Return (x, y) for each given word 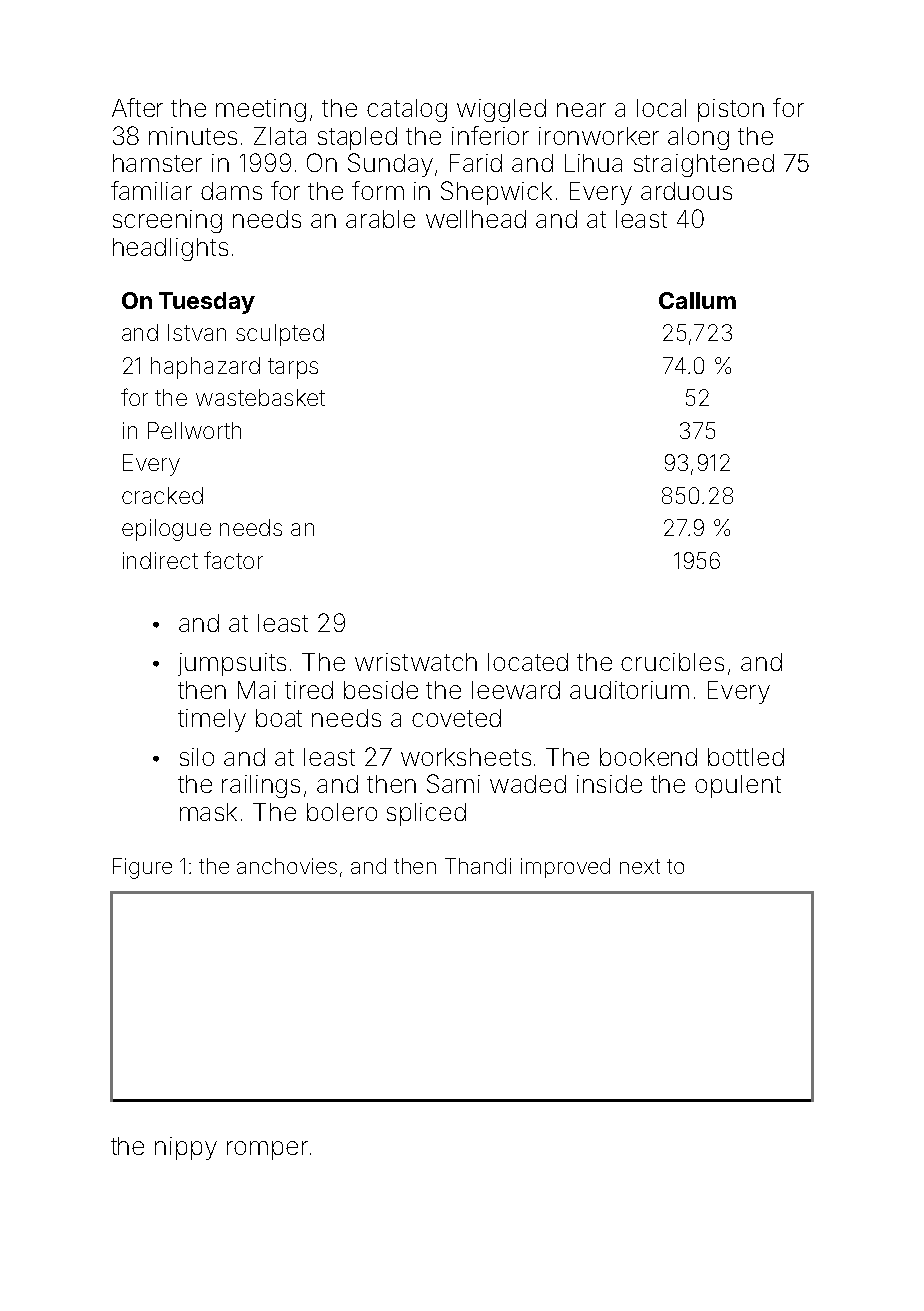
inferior (490, 135)
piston (731, 110)
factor (233, 560)
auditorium (629, 690)
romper (267, 1150)
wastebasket (260, 397)
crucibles (672, 662)
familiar (151, 190)
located (528, 662)
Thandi (478, 866)
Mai (257, 690)
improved (565, 868)
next (640, 866)
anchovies (287, 866)
